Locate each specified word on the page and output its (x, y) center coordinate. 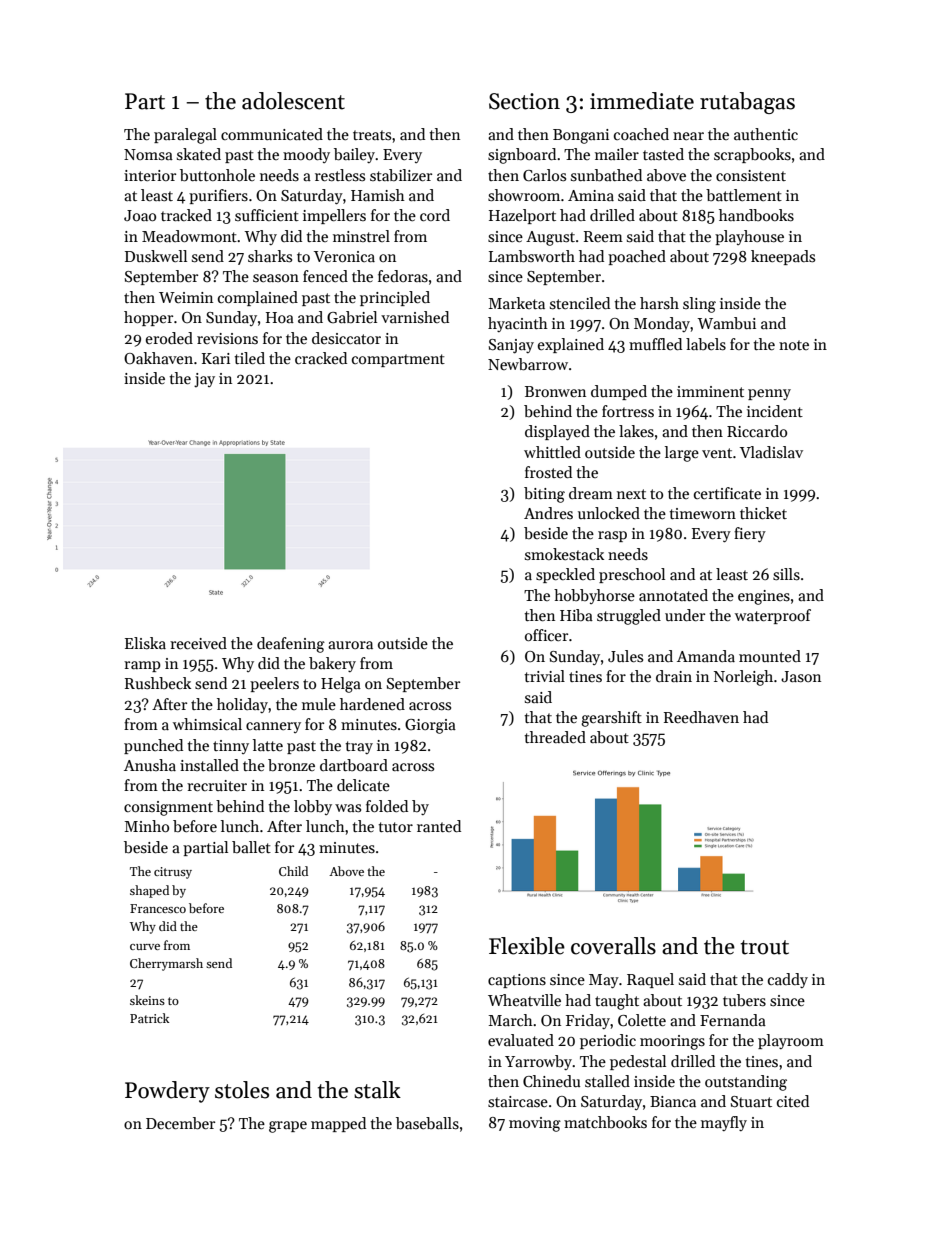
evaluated (521, 1040)
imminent (710, 391)
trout (765, 947)
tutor (395, 827)
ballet (251, 847)
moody (306, 155)
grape (288, 1127)
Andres (548, 513)
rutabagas (747, 103)
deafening (291, 645)
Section (524, 101)
